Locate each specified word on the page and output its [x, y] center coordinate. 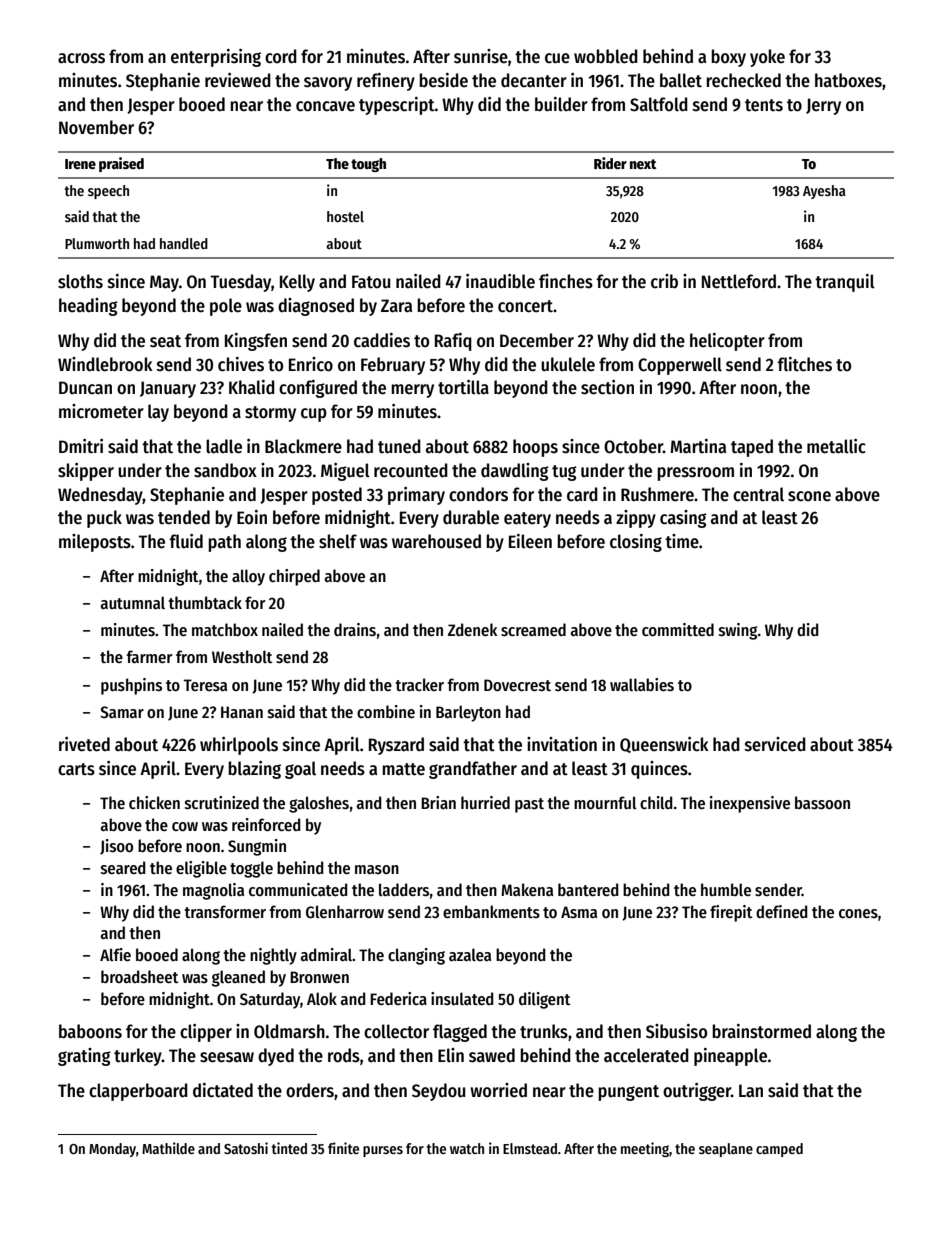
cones [858, 913]
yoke [767, 58]
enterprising [216, 58]
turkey [138, 1057]
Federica [398, 998]
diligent [545, 1000]
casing [683, 519]
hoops [535, 448]
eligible [201, 869]
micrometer [101, 411]
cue [557, 58]
